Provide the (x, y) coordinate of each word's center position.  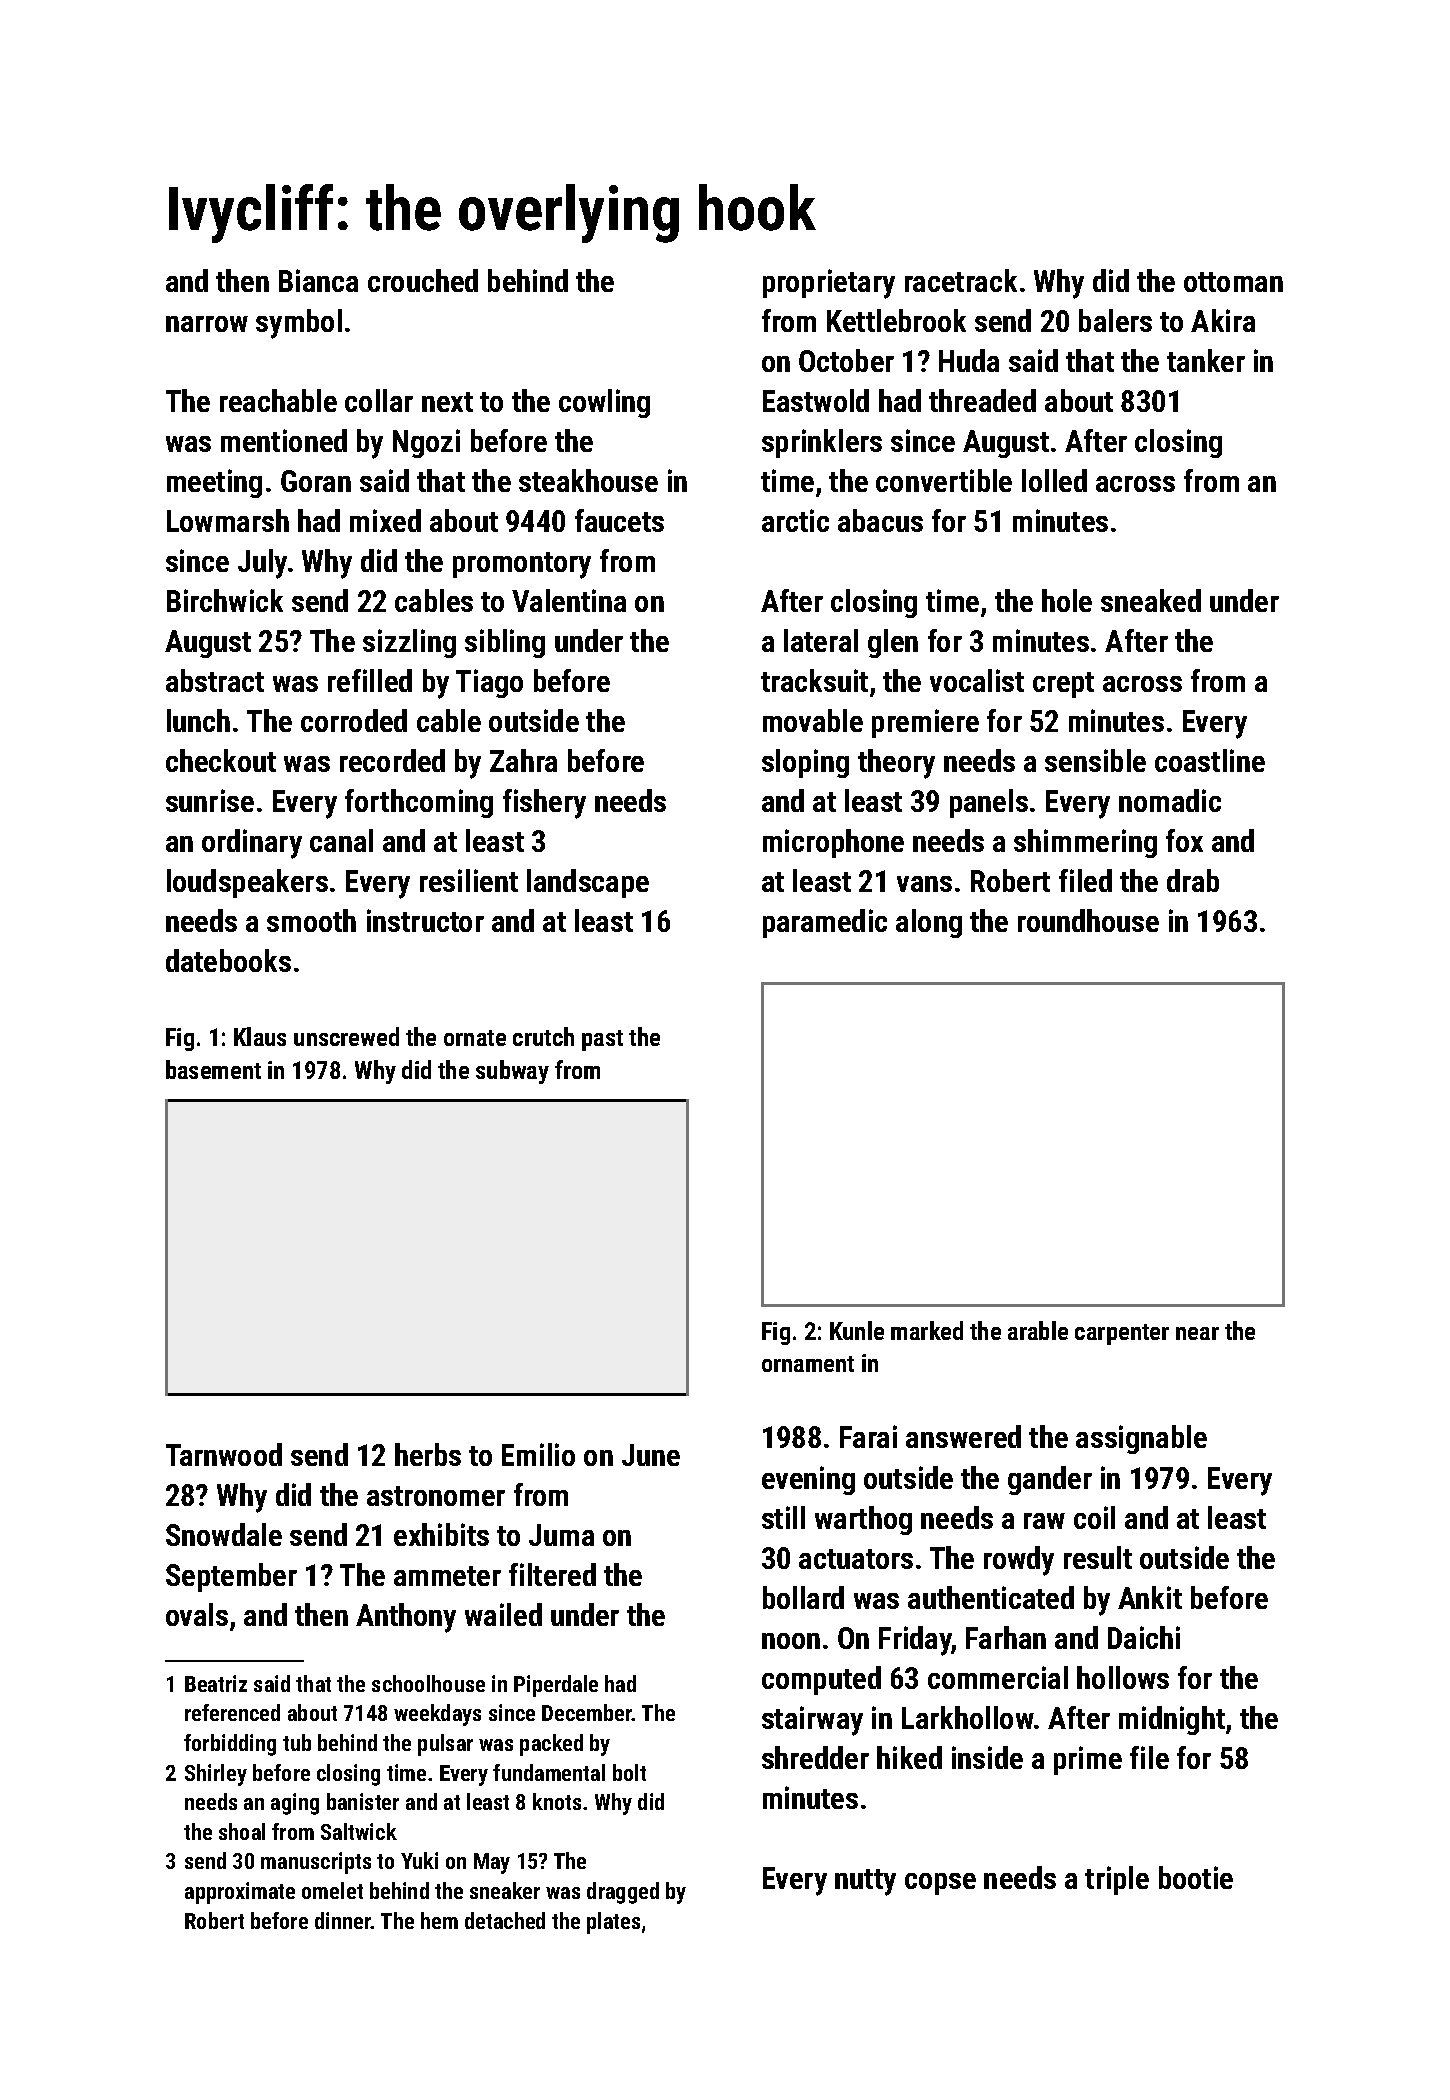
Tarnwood (224, 1454)
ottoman (1233, 282)
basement (213, 1069)
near (1197, 1333)
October (846, 360)
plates (613, 1923)
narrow (207, 324)
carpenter (1122, 1334)
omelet (332, 1890)
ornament (808, 1364)
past (602, 1040)
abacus (880, 520)
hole (1067, 600)
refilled (370, 680)
